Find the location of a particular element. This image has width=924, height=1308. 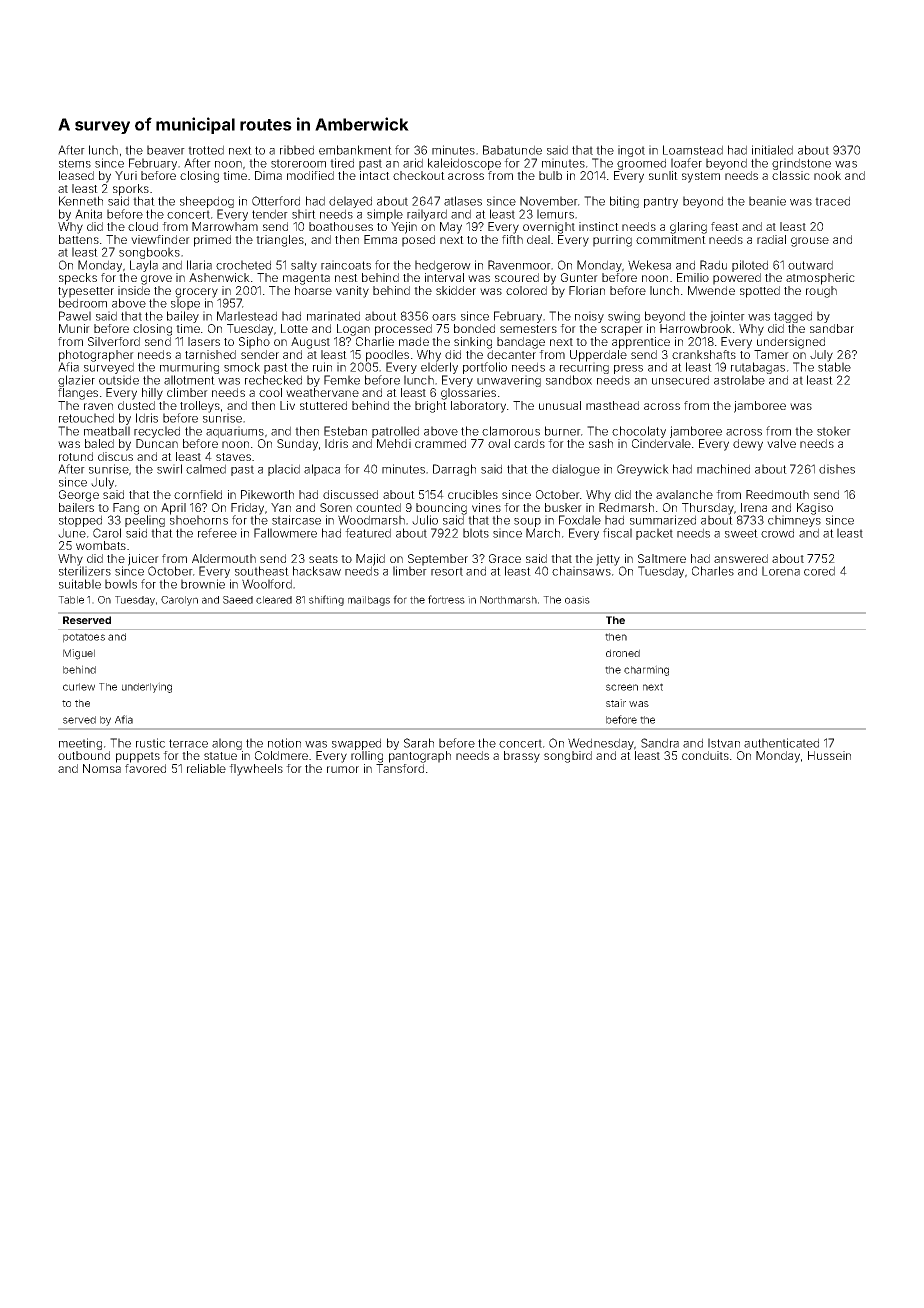

potatoes is located at coordinates (84, 638).
